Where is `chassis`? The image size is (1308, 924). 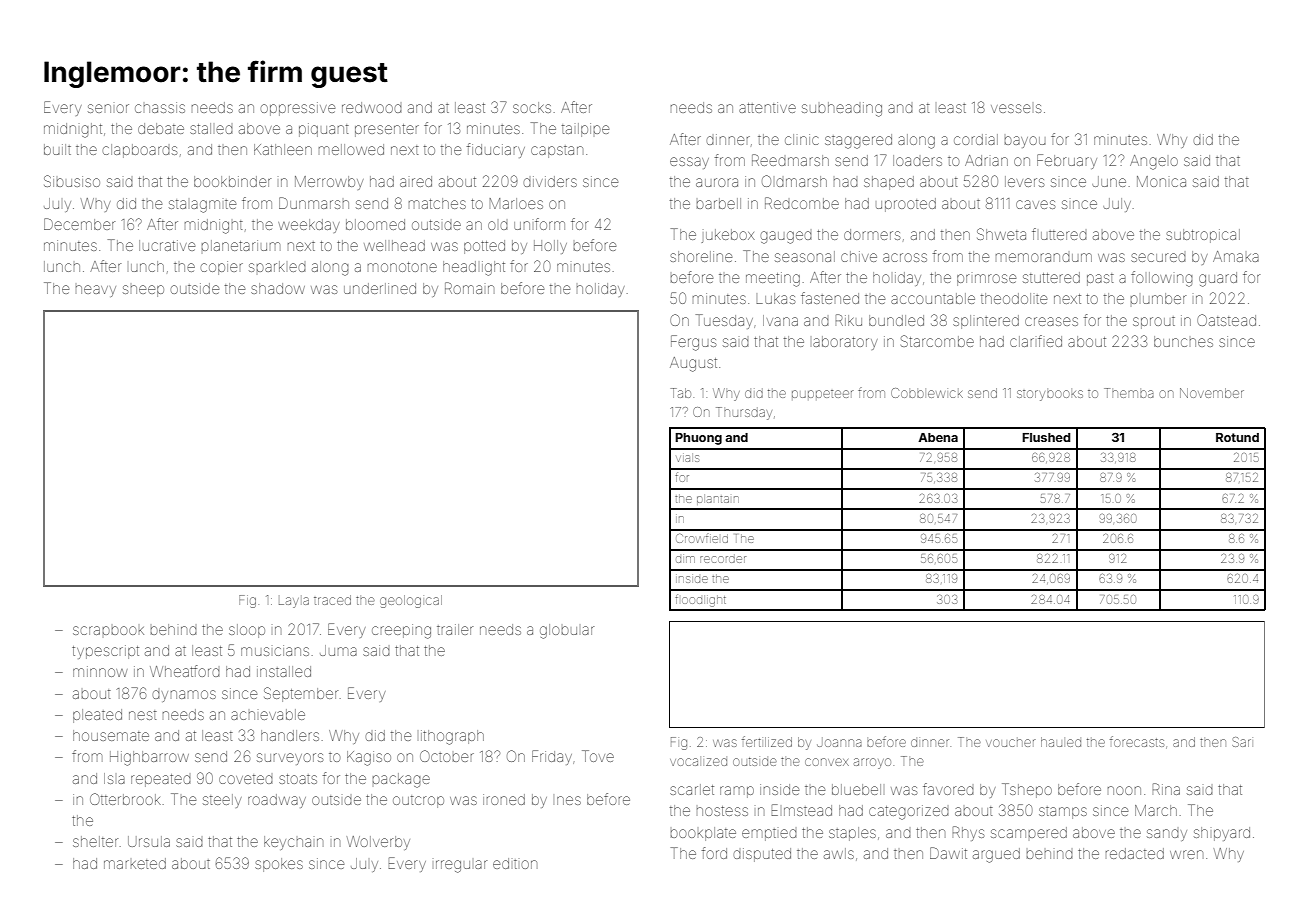 chassis is located at coordinates (160, 107).
